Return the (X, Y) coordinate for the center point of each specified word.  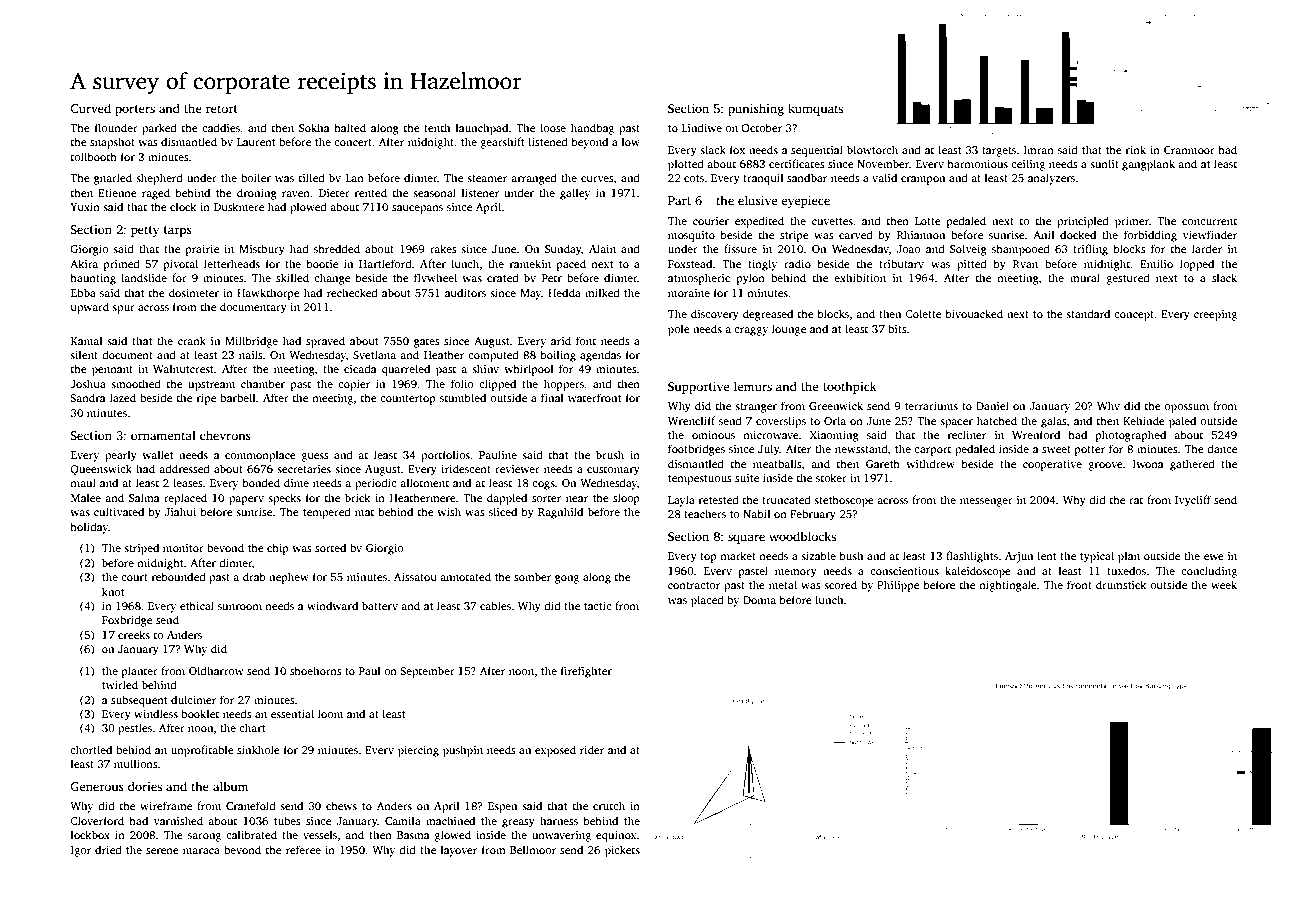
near (577, 499)
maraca (201, 851)
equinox (616, 836)
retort (222, 109)
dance (1222, 448)
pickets (622, 851)
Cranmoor (1189, 150)
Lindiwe (702, 127)
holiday (89, 528)
